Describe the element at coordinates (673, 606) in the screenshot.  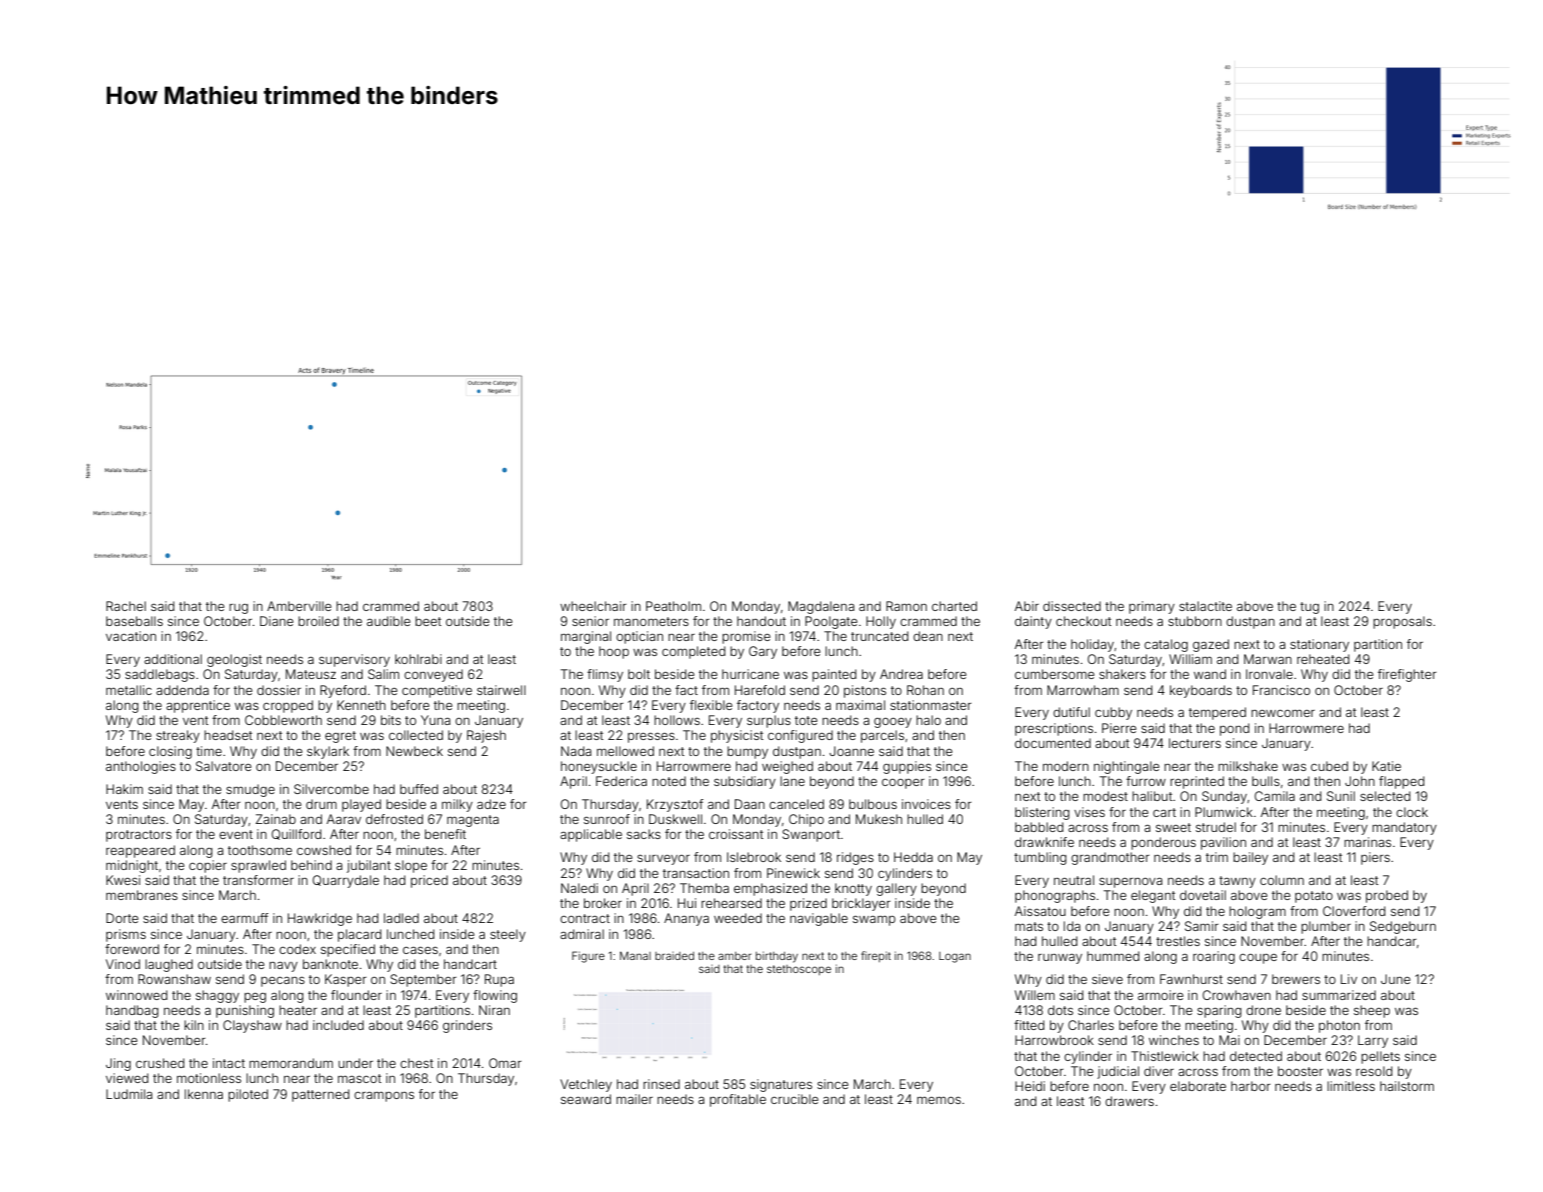
I see `Peatholm` at that location.
